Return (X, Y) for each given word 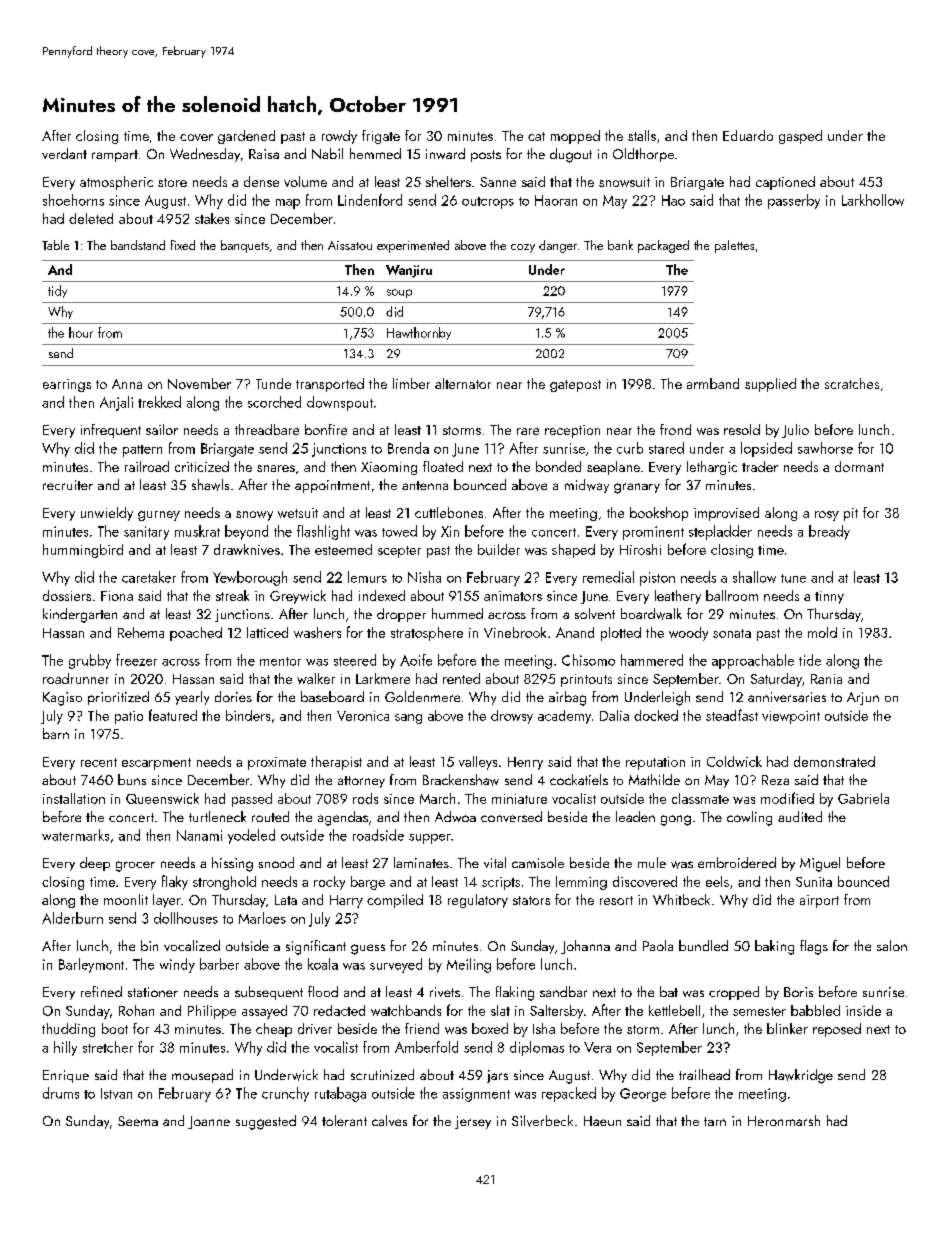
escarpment (156, 764)
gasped (800, 137)
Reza (775, 780)
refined (101, 991)
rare (528, 431)
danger (558, 246)
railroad (147, 466)
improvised (726, 514)
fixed (183, 245)
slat (500, 1010)
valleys (478, 763)
